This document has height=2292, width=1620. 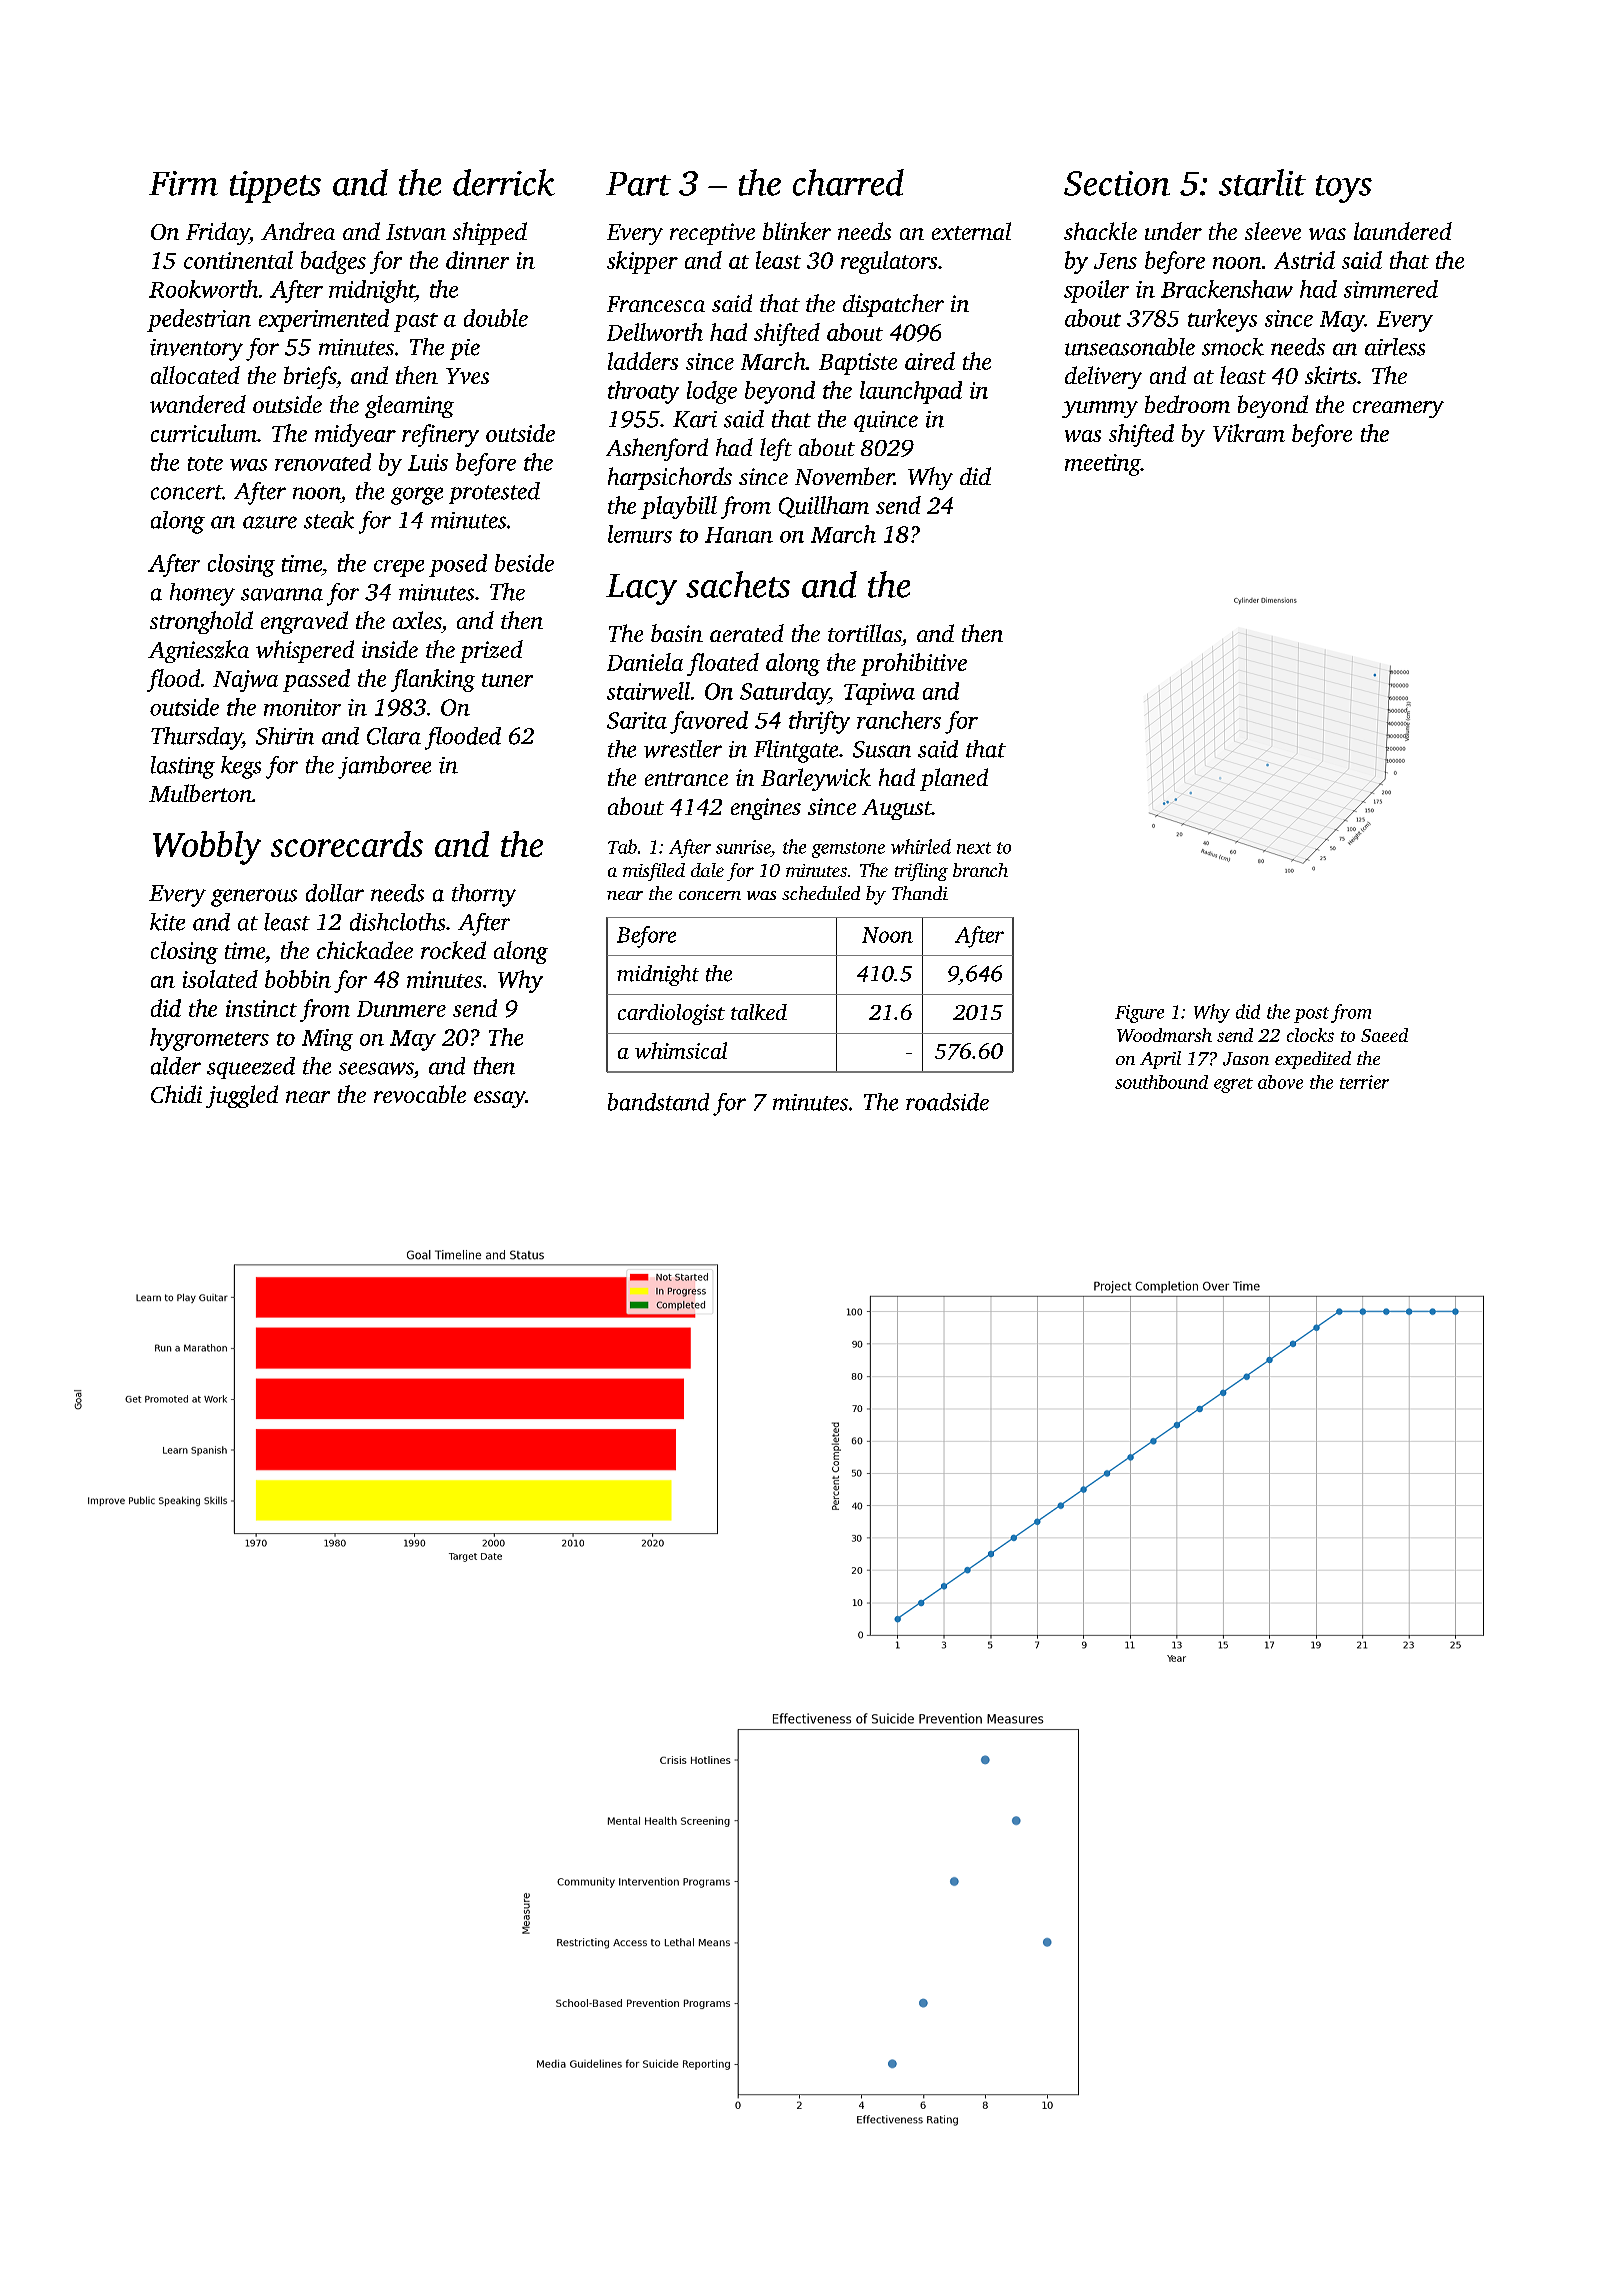 I want to click on terrier, so click(x=1364, y=1082).
